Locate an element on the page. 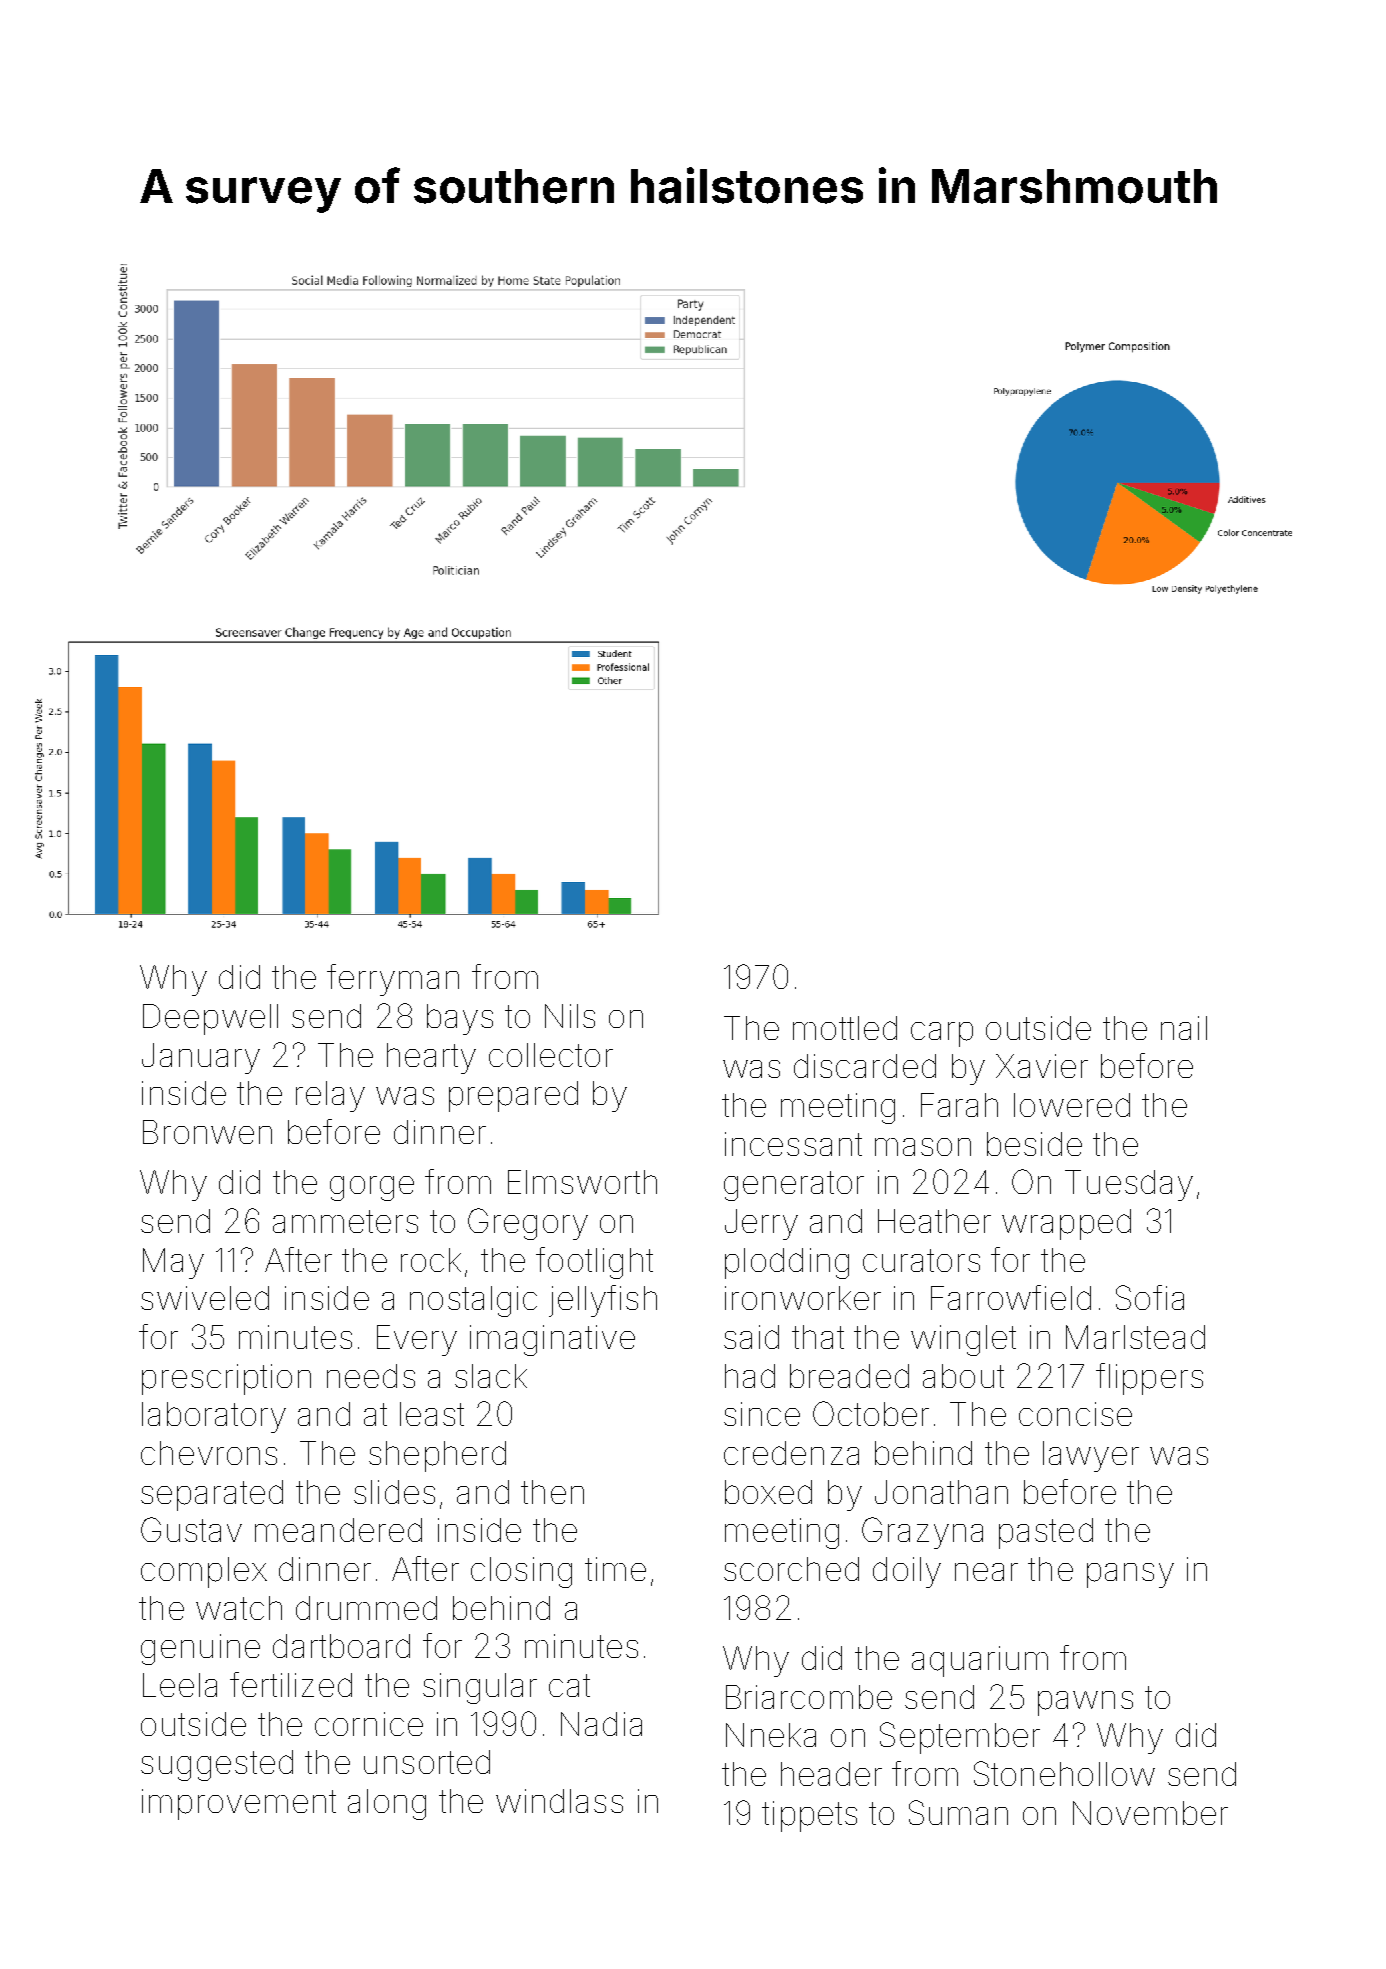 The width and height of the page is (1386, 1969). lawyer is located at coordinates (1091, 1456).
